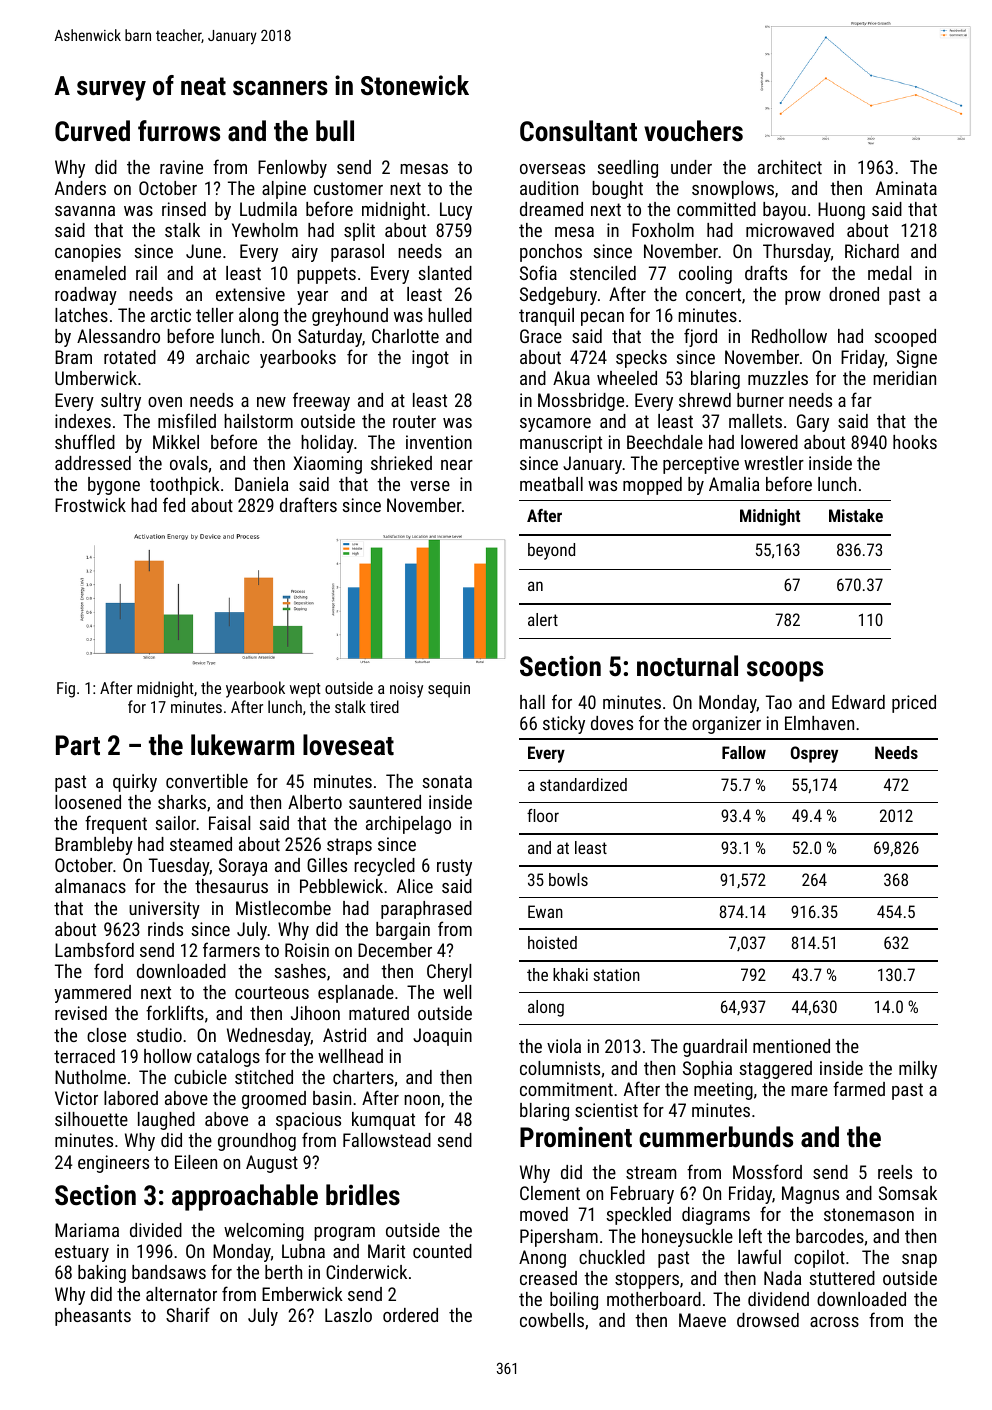 The height and width of the page is (1410, 992). Describe the element at coordinates (188, 1314) in the page. I see `Sharif` at that location.
